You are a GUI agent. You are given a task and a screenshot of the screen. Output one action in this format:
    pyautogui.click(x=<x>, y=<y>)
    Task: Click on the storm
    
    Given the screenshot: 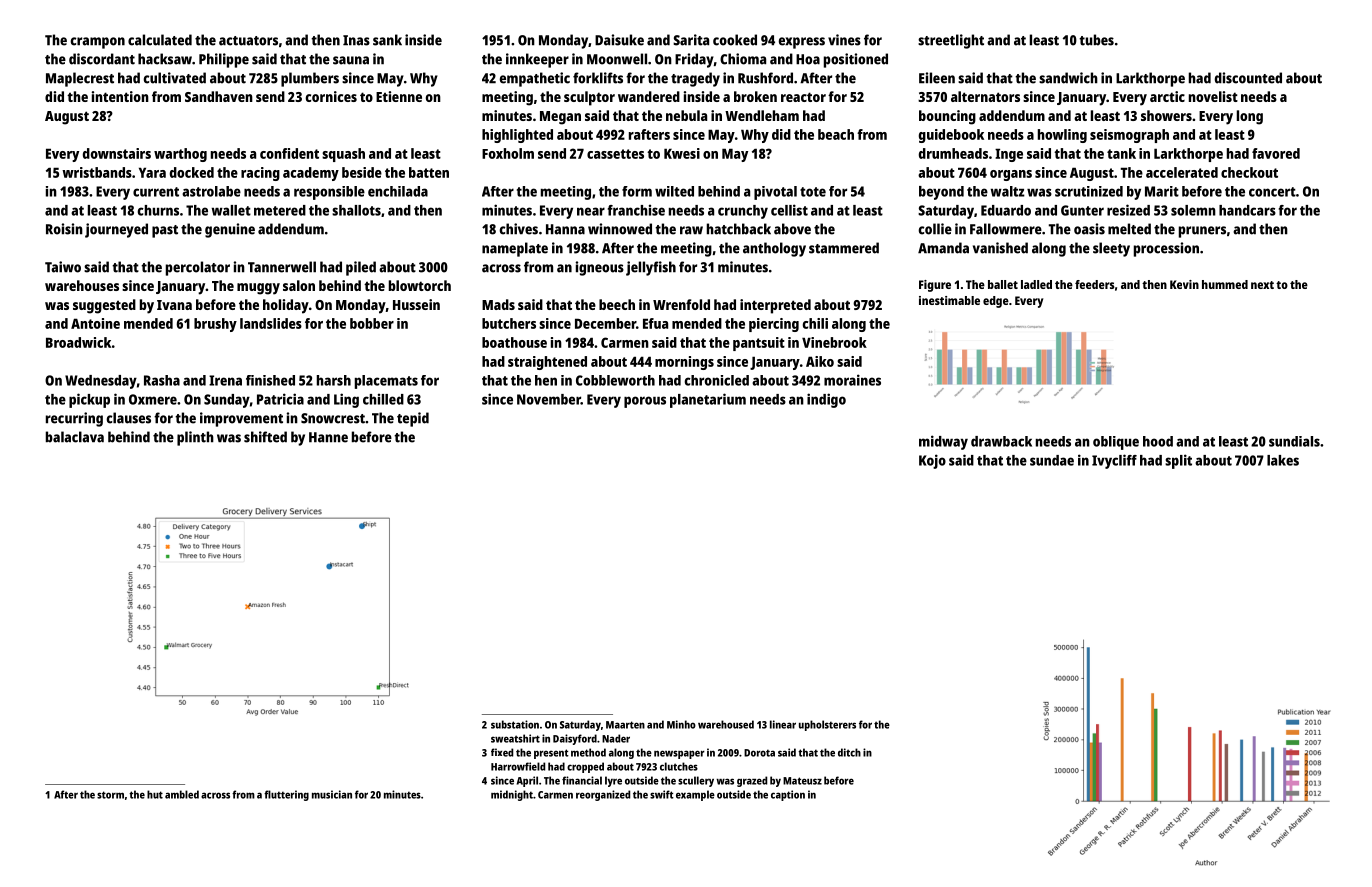 What is the action you would take?
    pyautogui.click(x=110, y=795)
